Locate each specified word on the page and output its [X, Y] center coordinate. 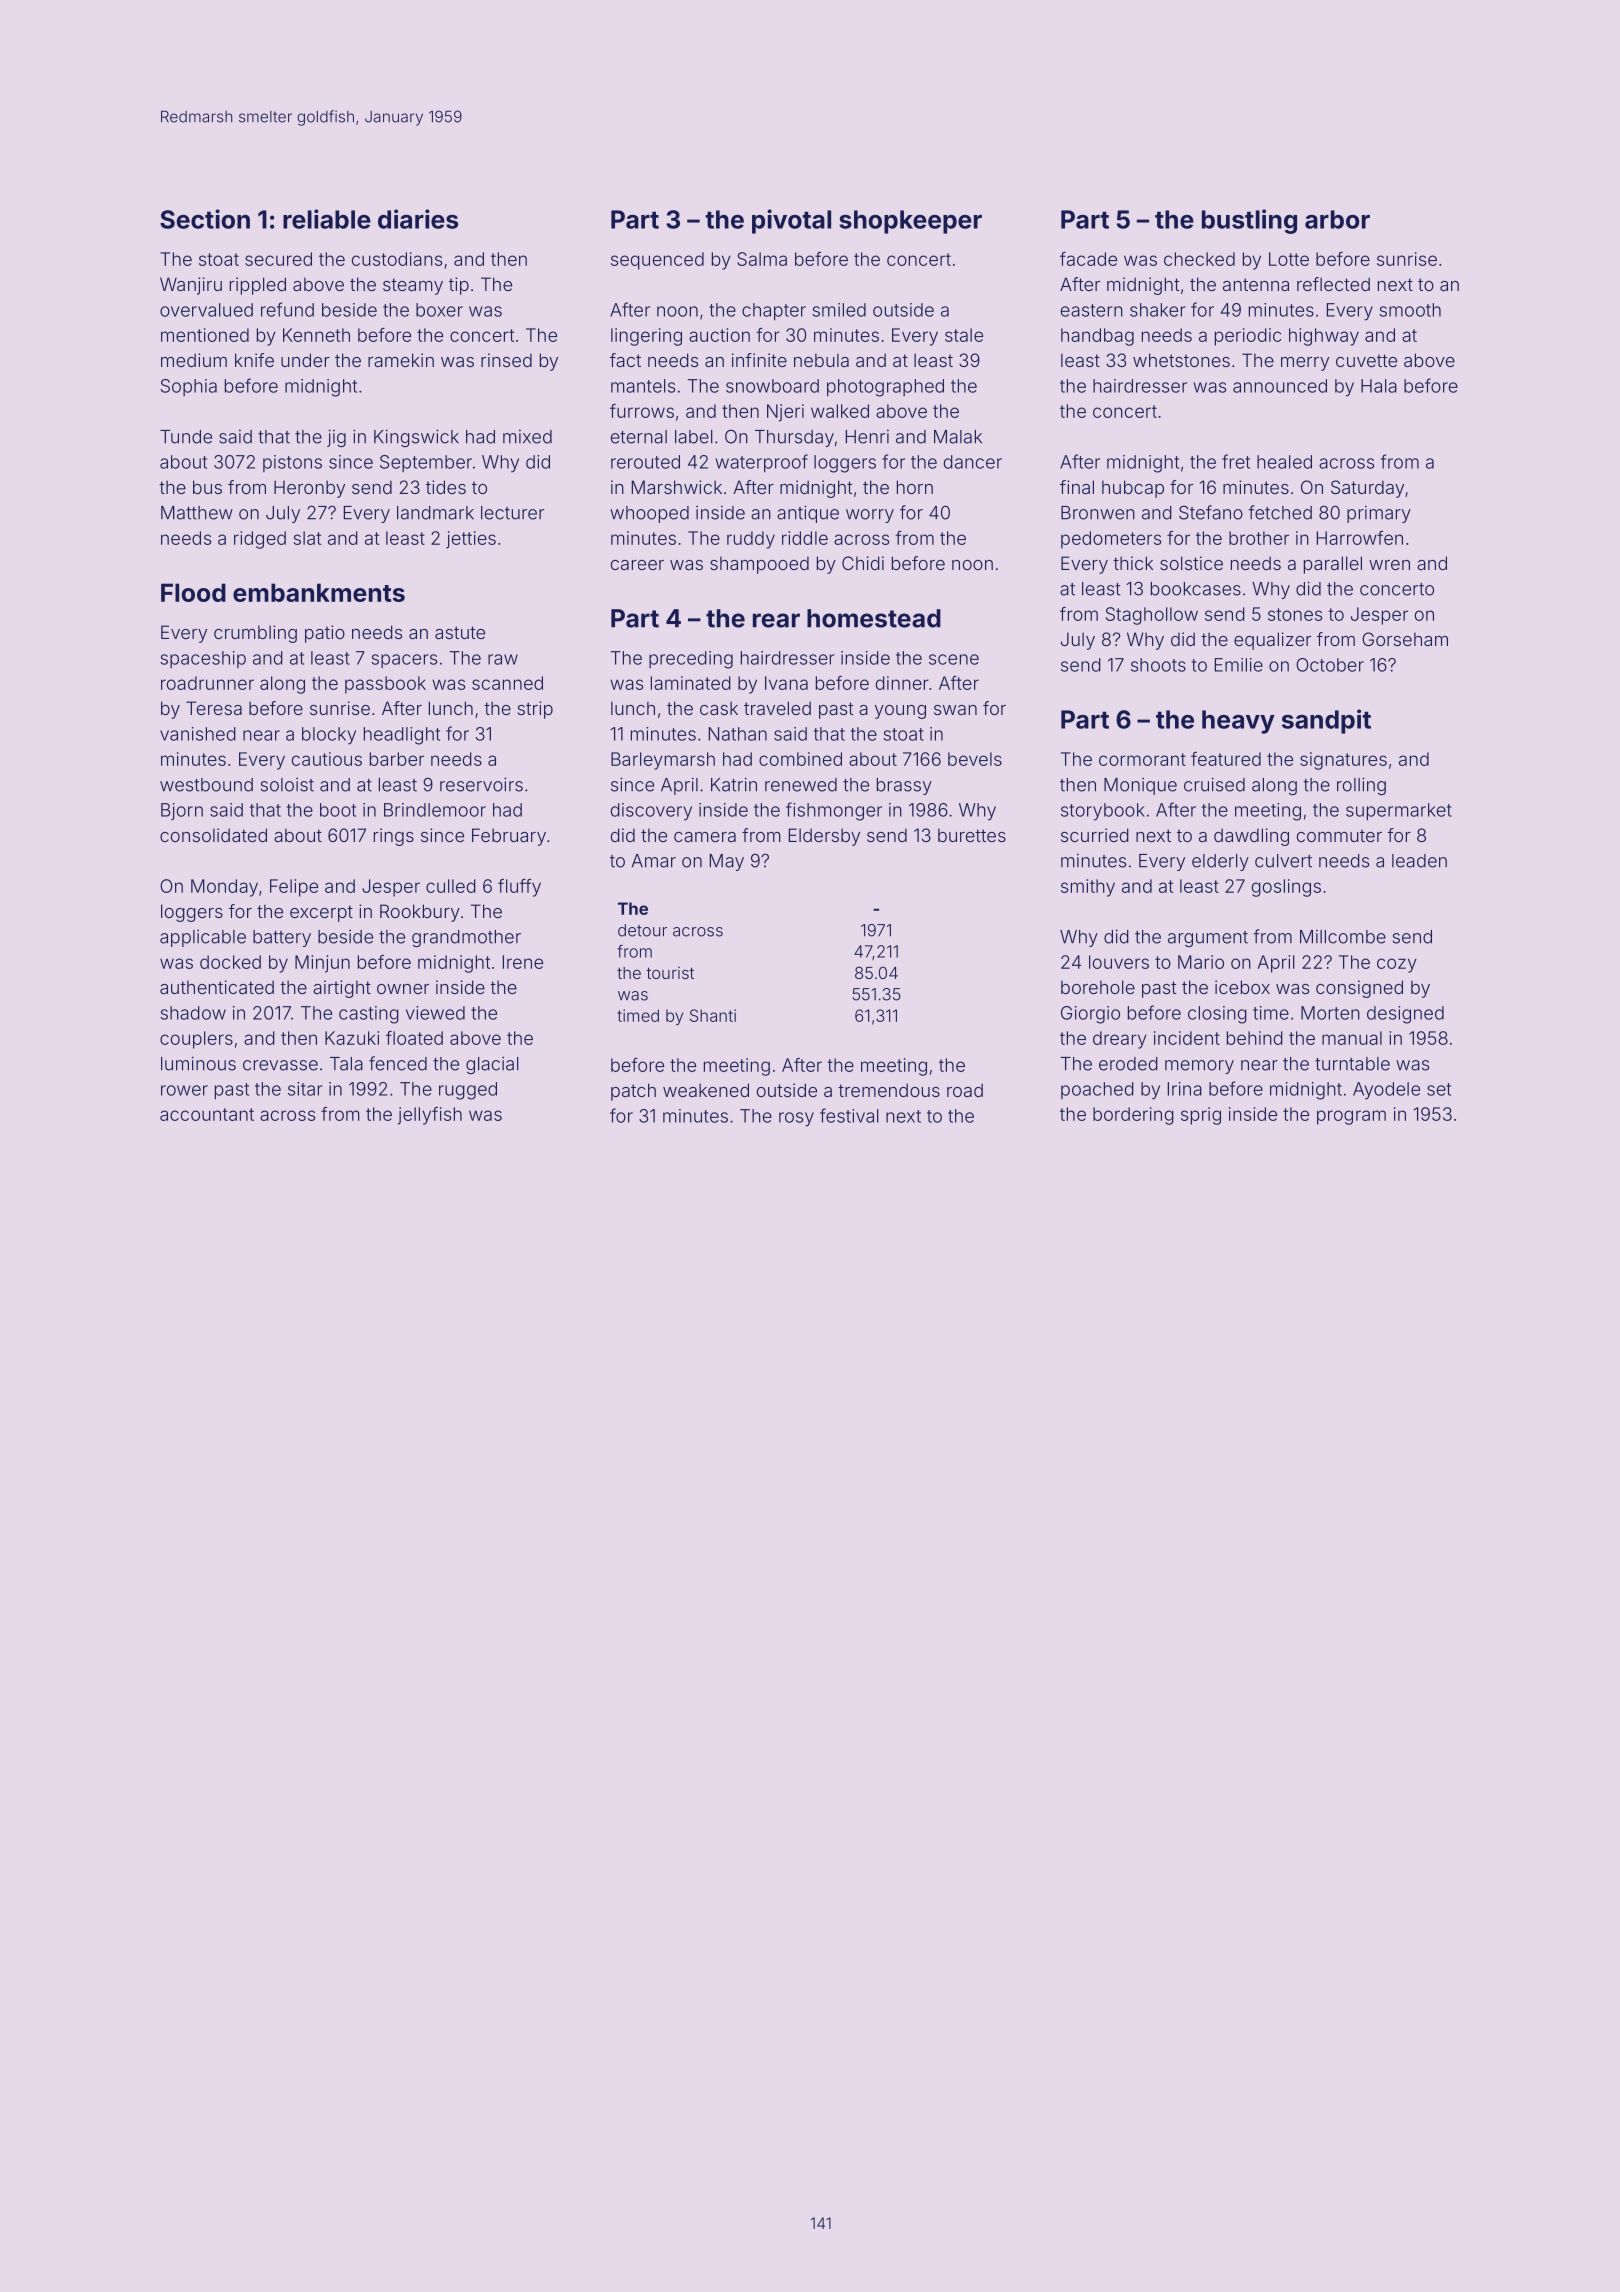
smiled [839, 310]
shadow [193, 1013]
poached [1097, 1090]
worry [870, 516]
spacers [404, 661]
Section [205, 219]
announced [1280, 386]
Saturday [1367, 489]
